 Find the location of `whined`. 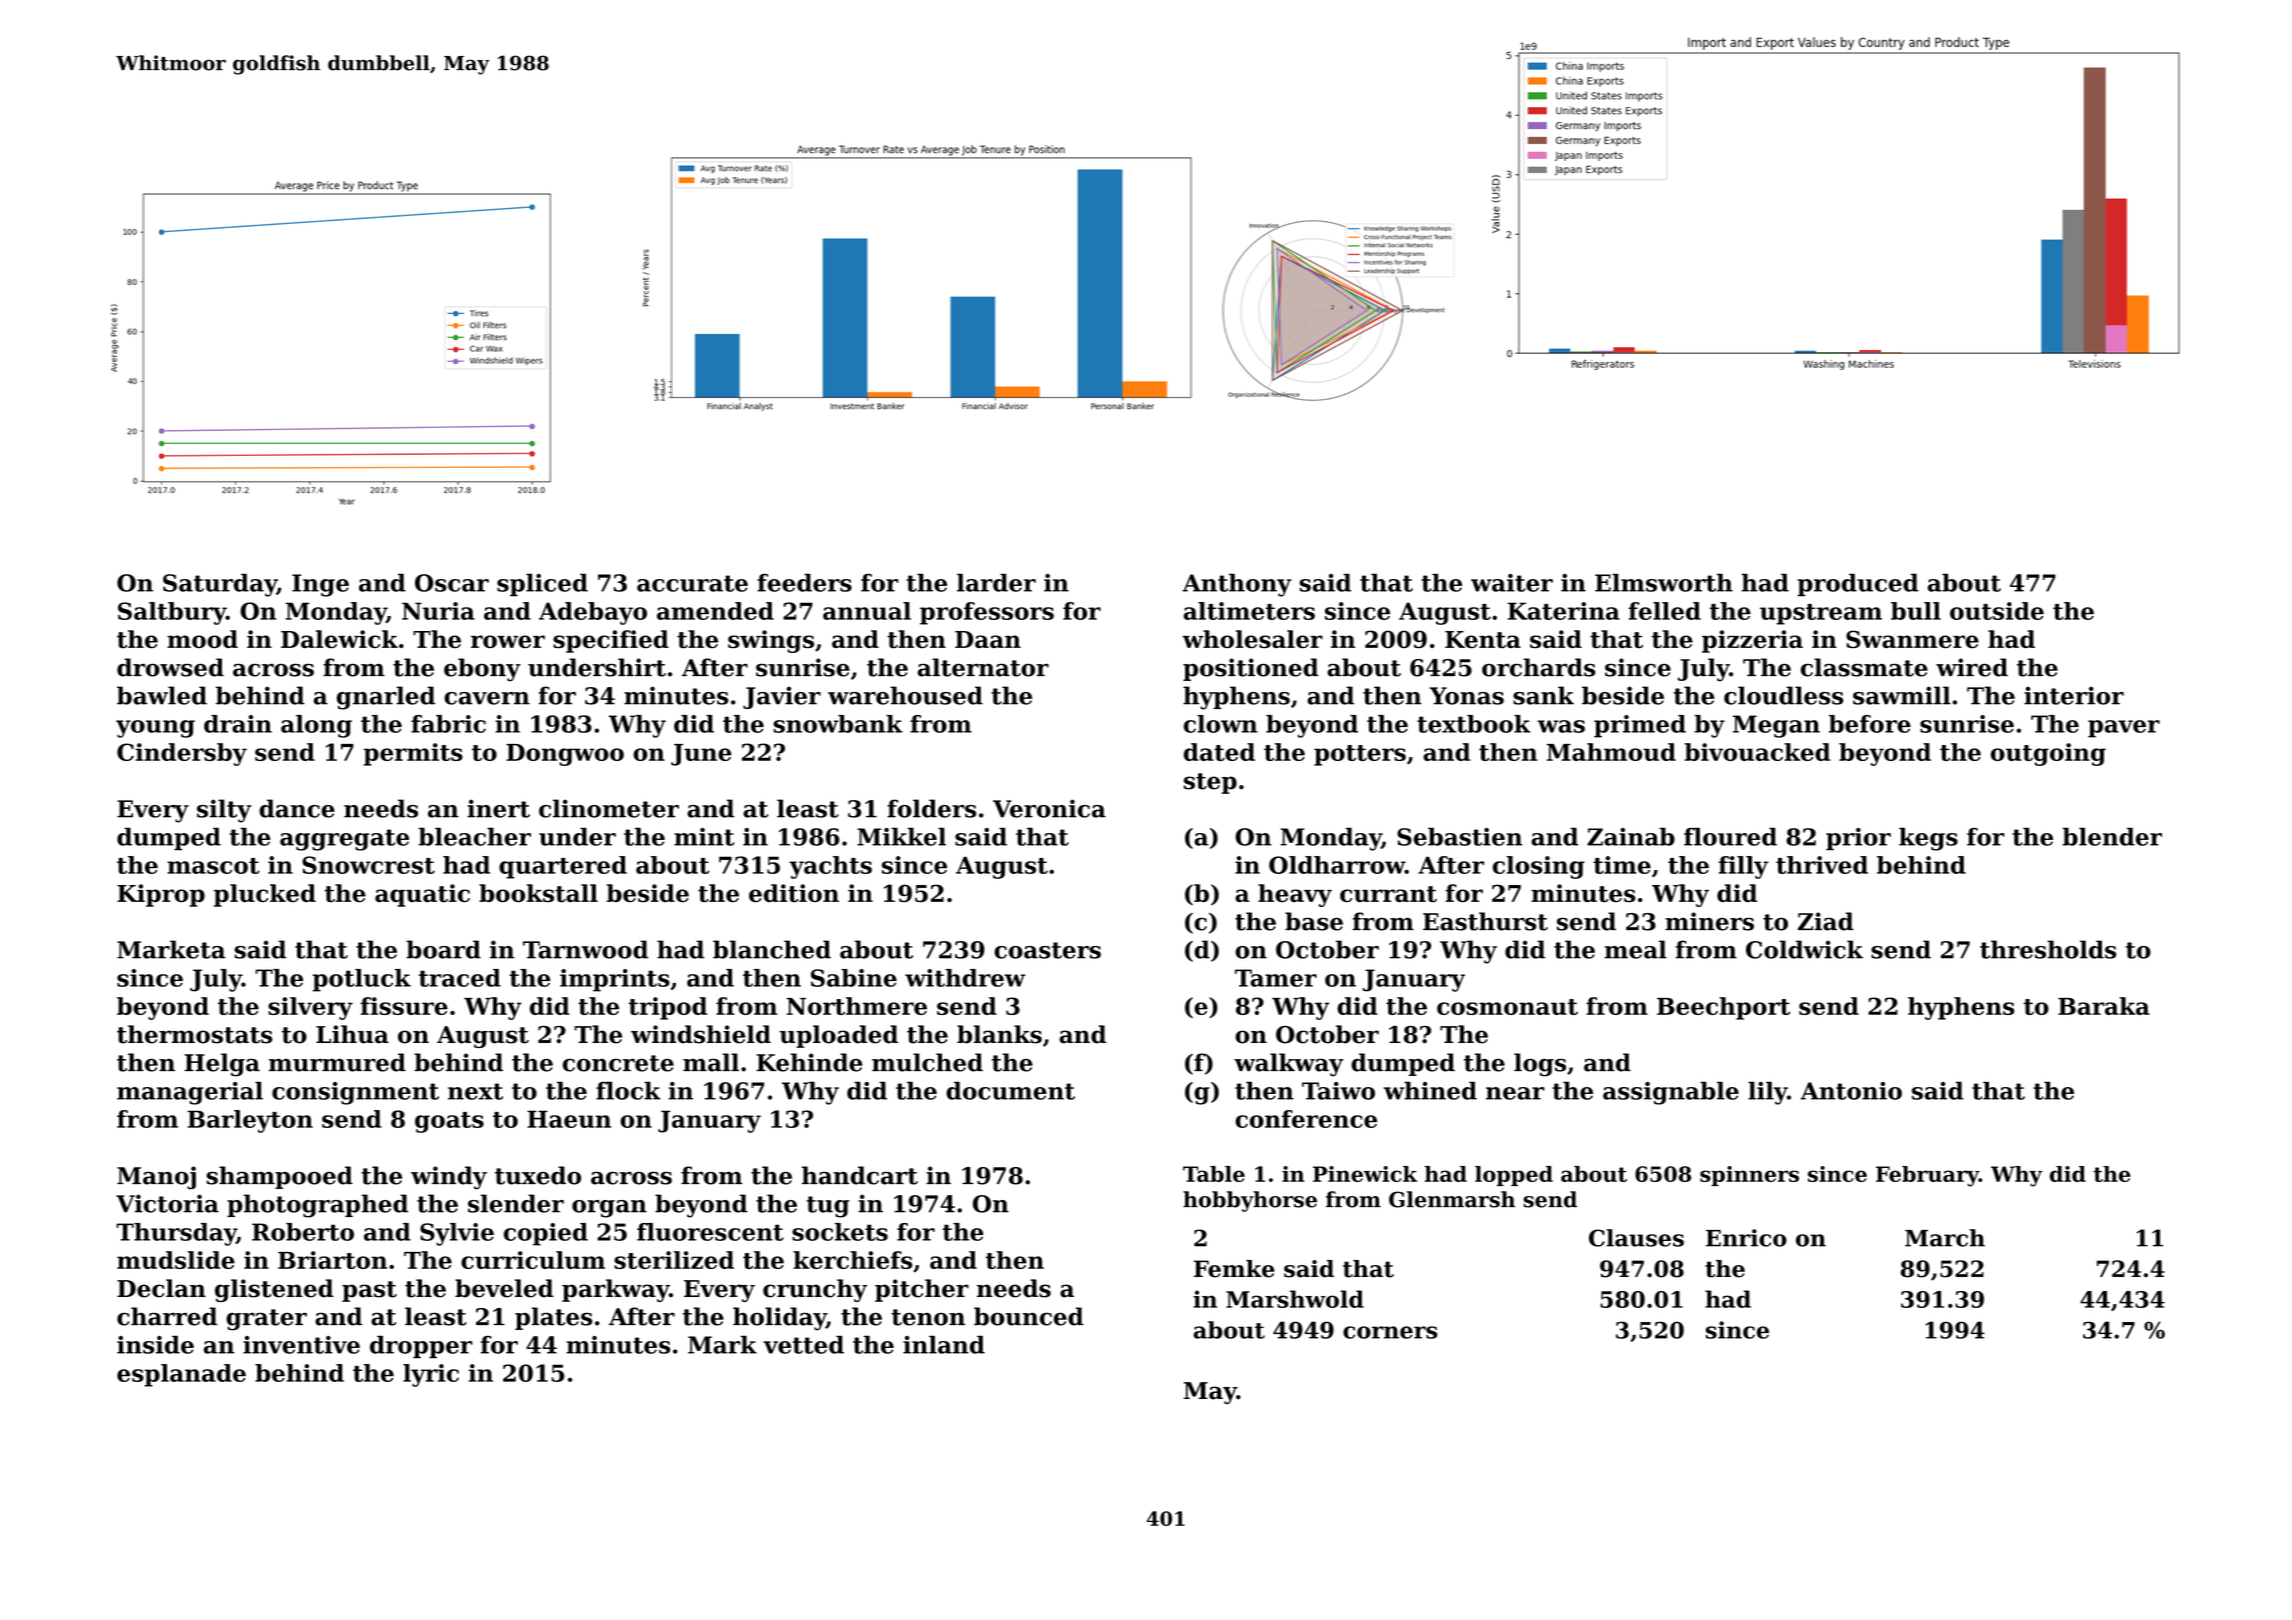

whined is located at coordinates (1430, 1090).
